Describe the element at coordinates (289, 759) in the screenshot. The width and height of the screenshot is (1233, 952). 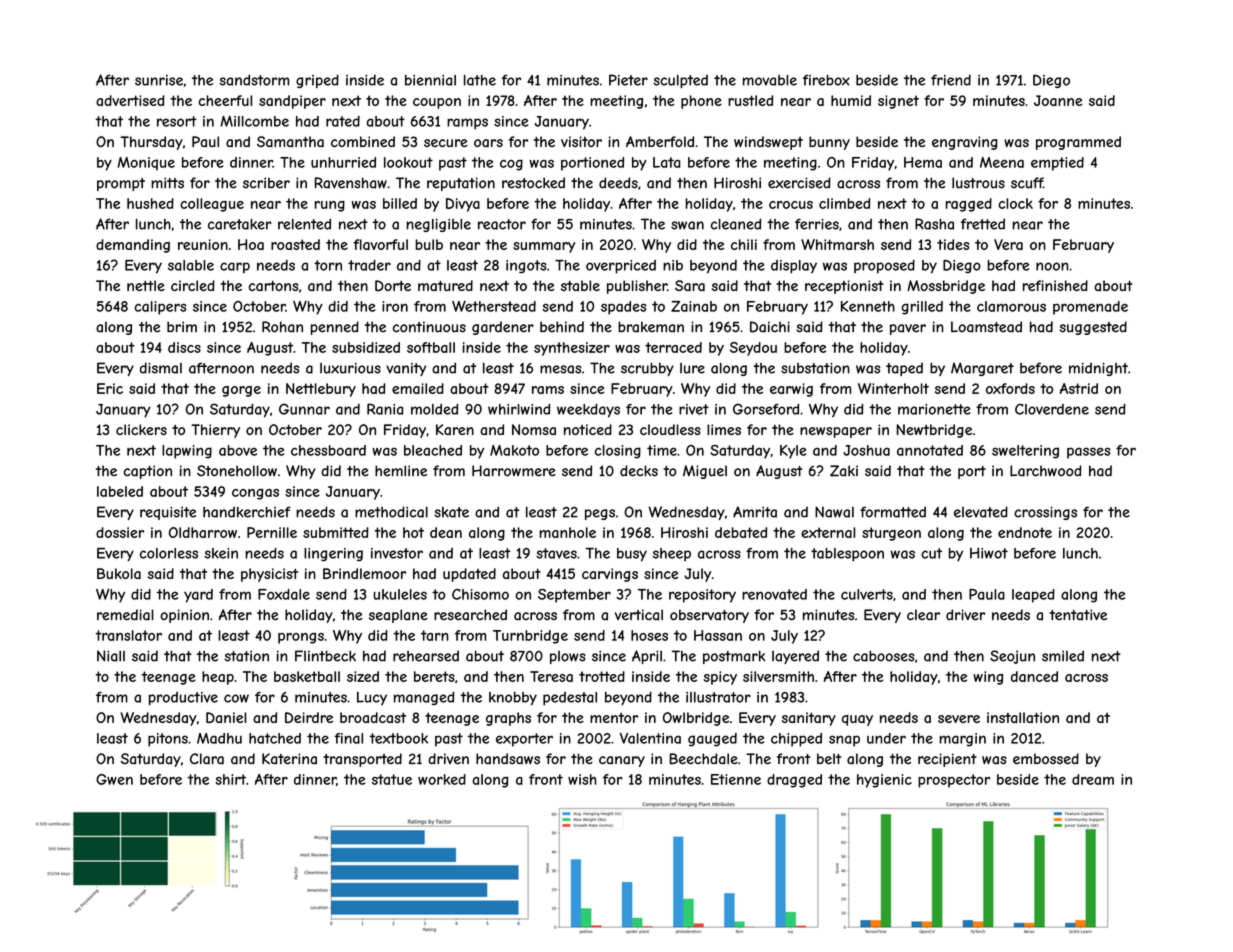
I see `Katerina` at that location.
